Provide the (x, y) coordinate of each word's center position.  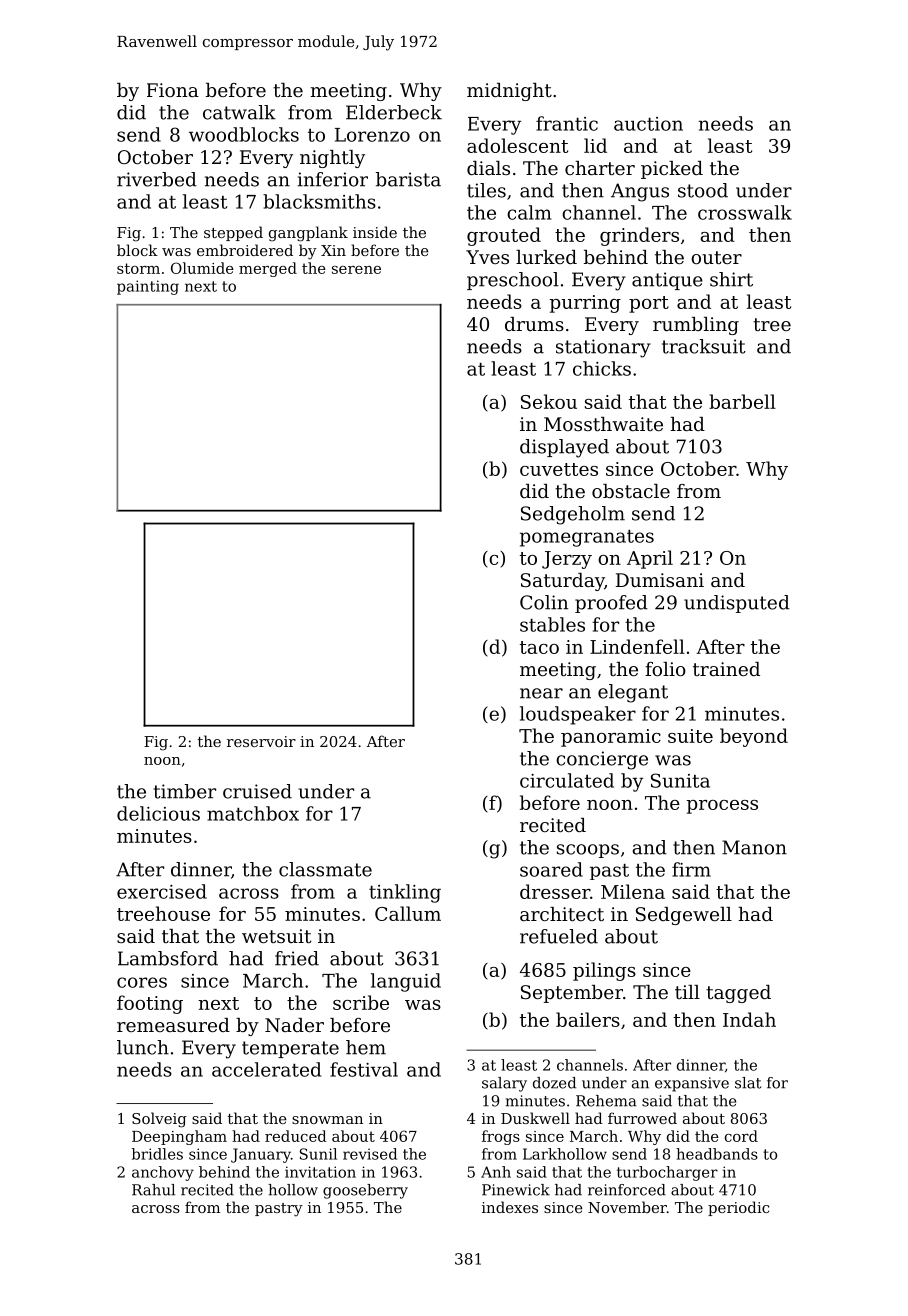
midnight (509, 92)
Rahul (153, 1190)
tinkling (405, 893)
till (687, 992)
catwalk (239, 112)
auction (648, 124)
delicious (158, 813)
